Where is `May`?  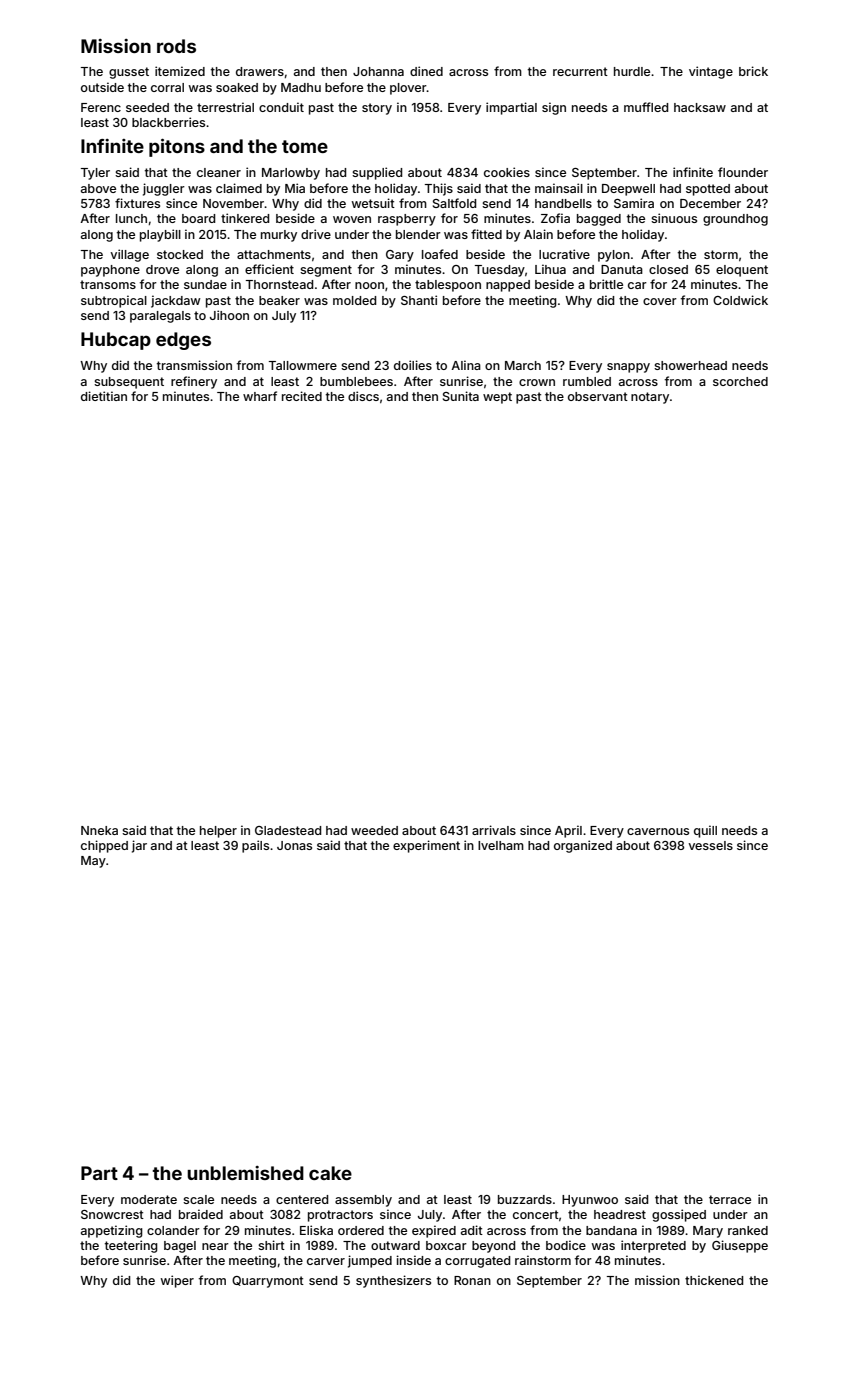 May is located at coordinates (93, 862).
